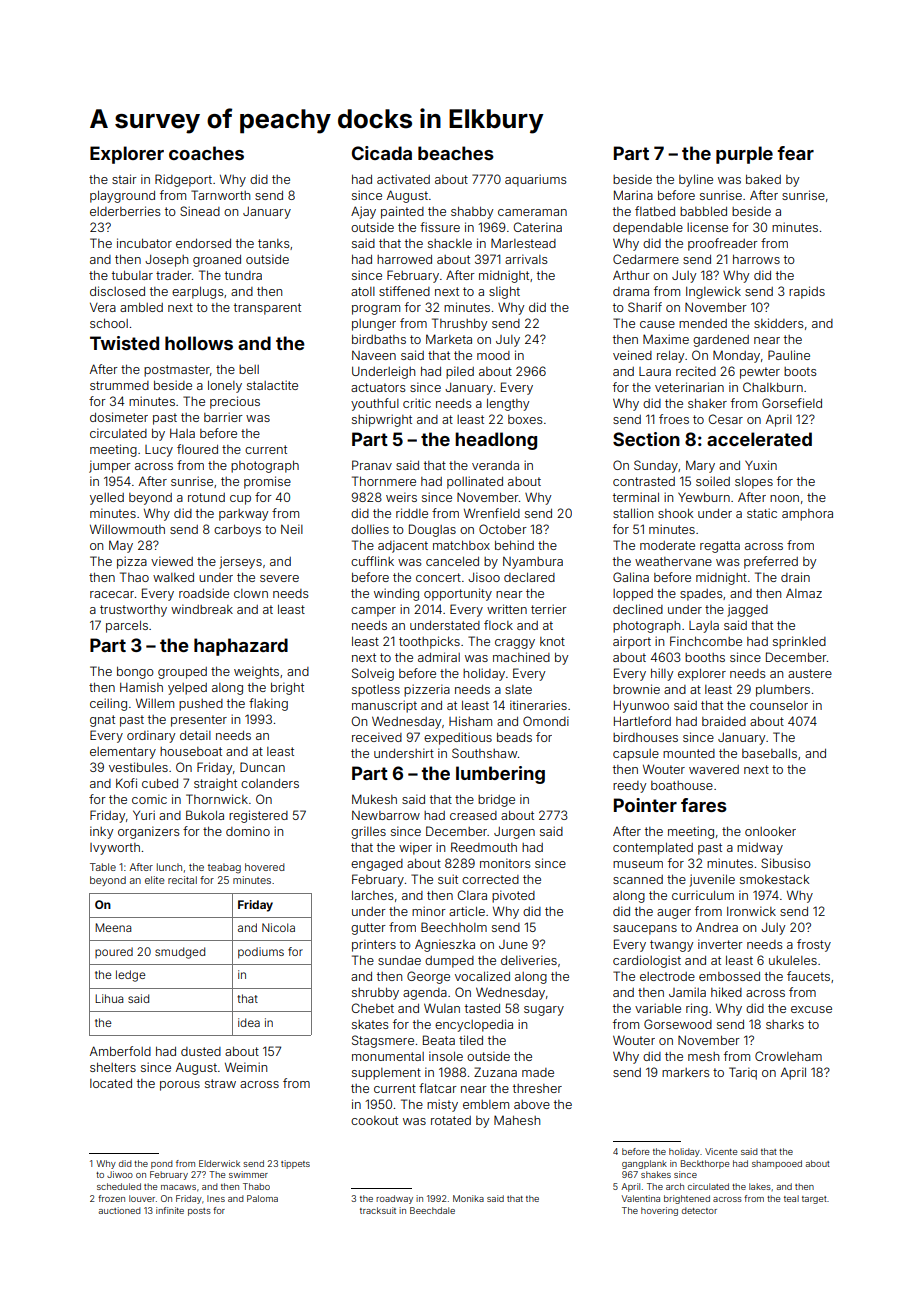  I want to click on fares, so click(704, 805).
